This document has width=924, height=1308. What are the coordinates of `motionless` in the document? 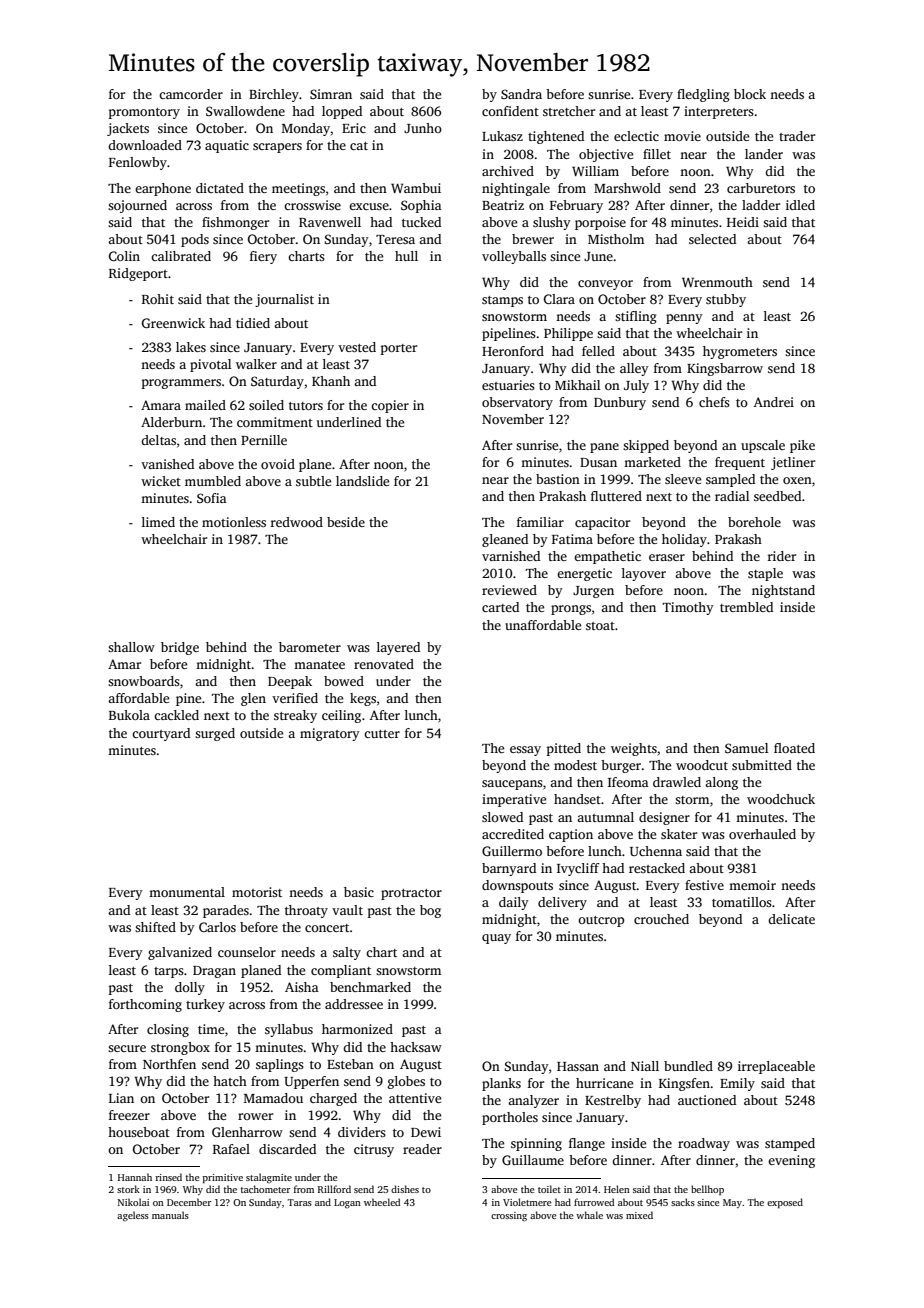 It's located at (234, 522).
